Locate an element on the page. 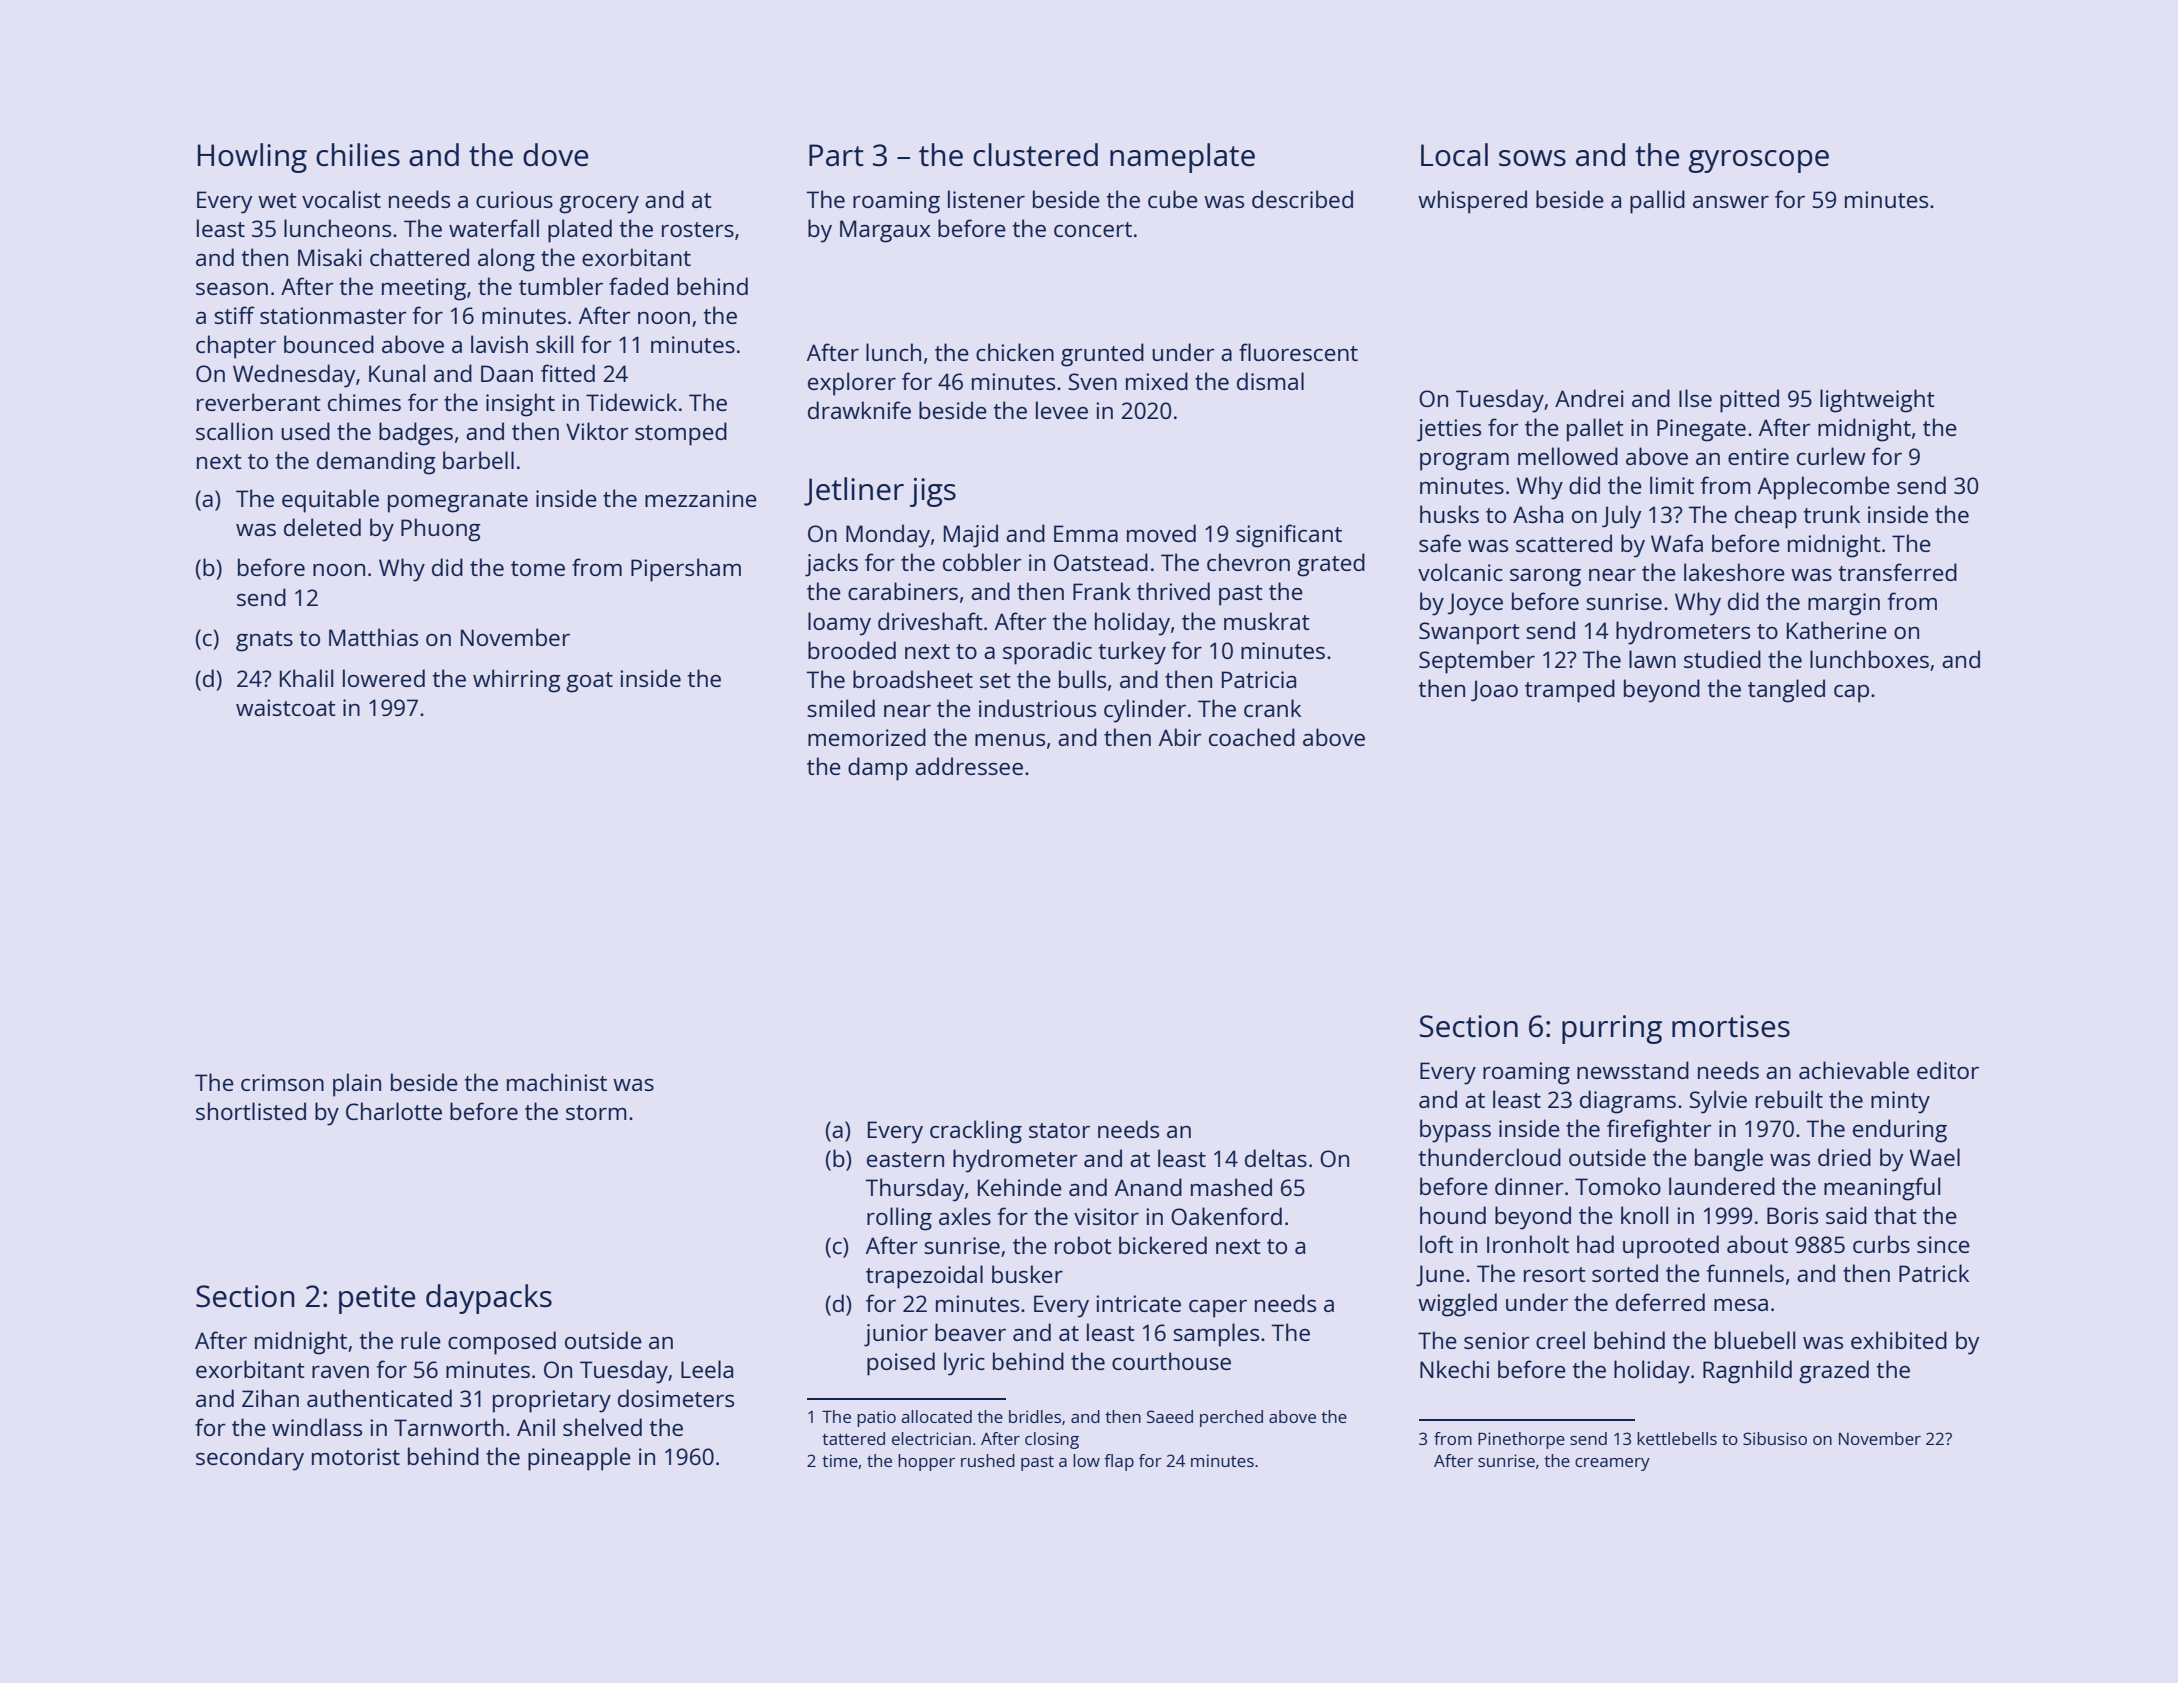 The width and height of the image is (2178, 1683). motorist is located at coordinates (356, 1456).
